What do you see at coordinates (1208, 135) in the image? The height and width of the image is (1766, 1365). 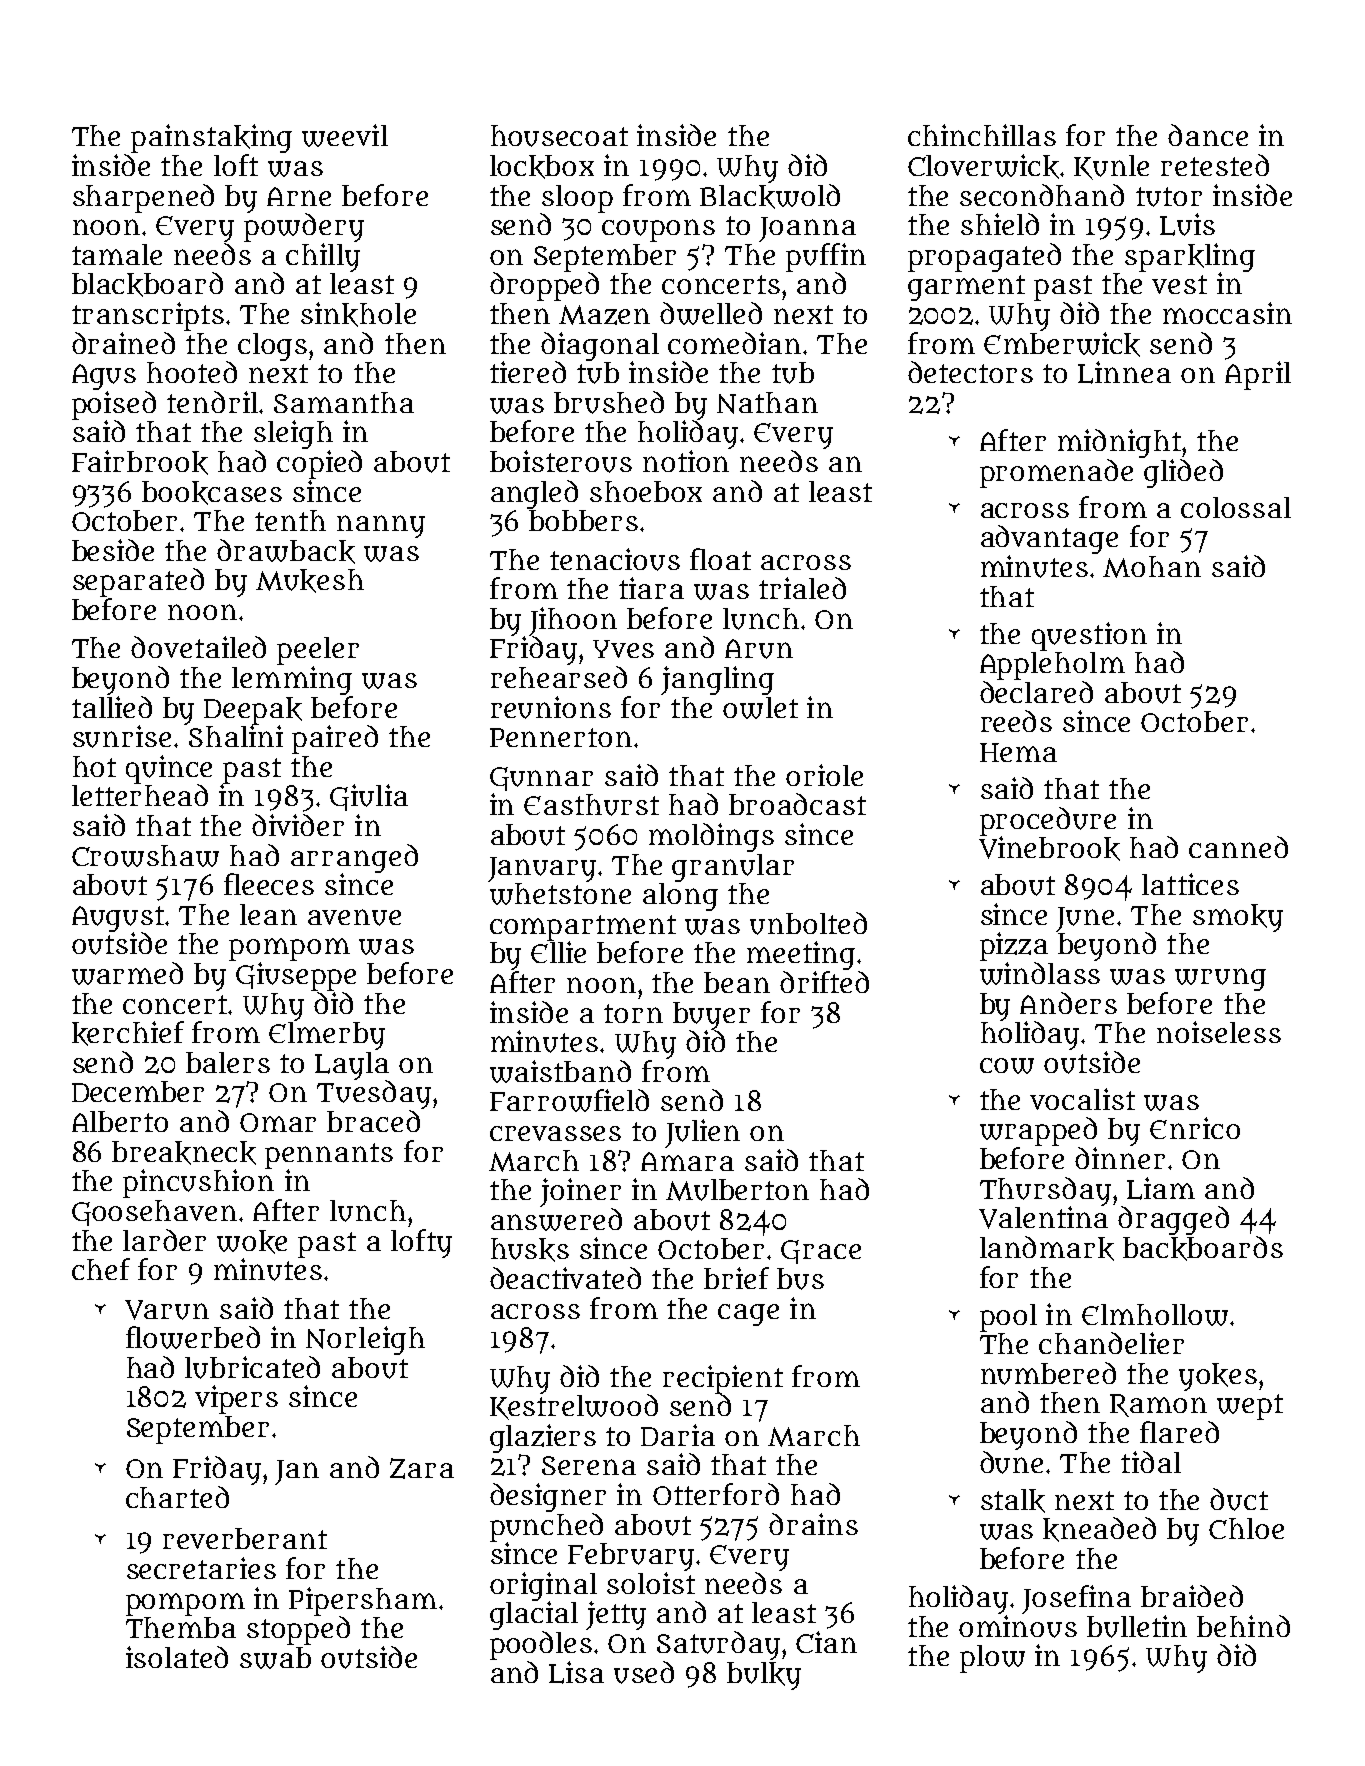 I see `dance` at bounding box center [1208, 135].
